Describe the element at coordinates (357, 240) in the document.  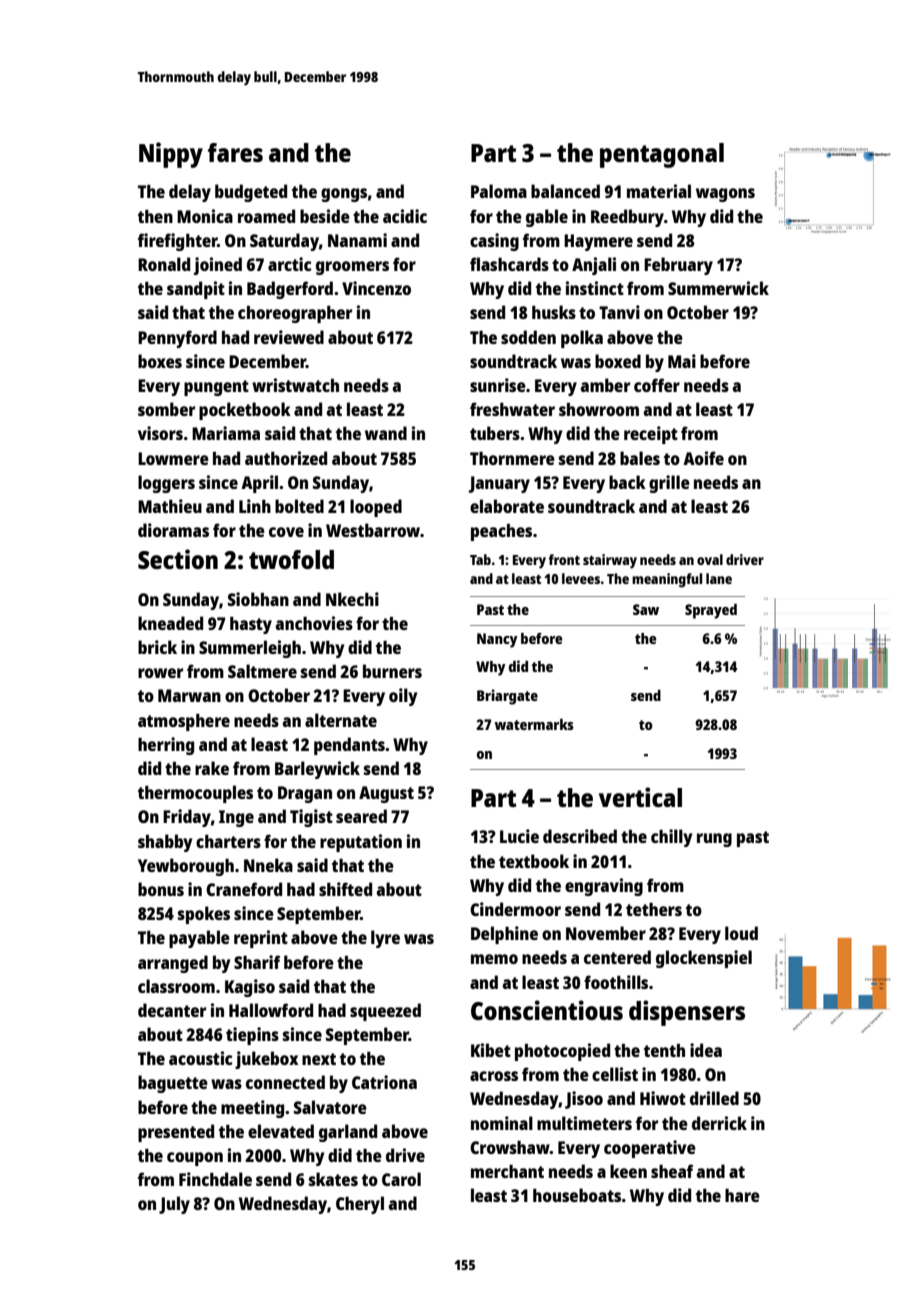
I see `Nanami` at that location.
